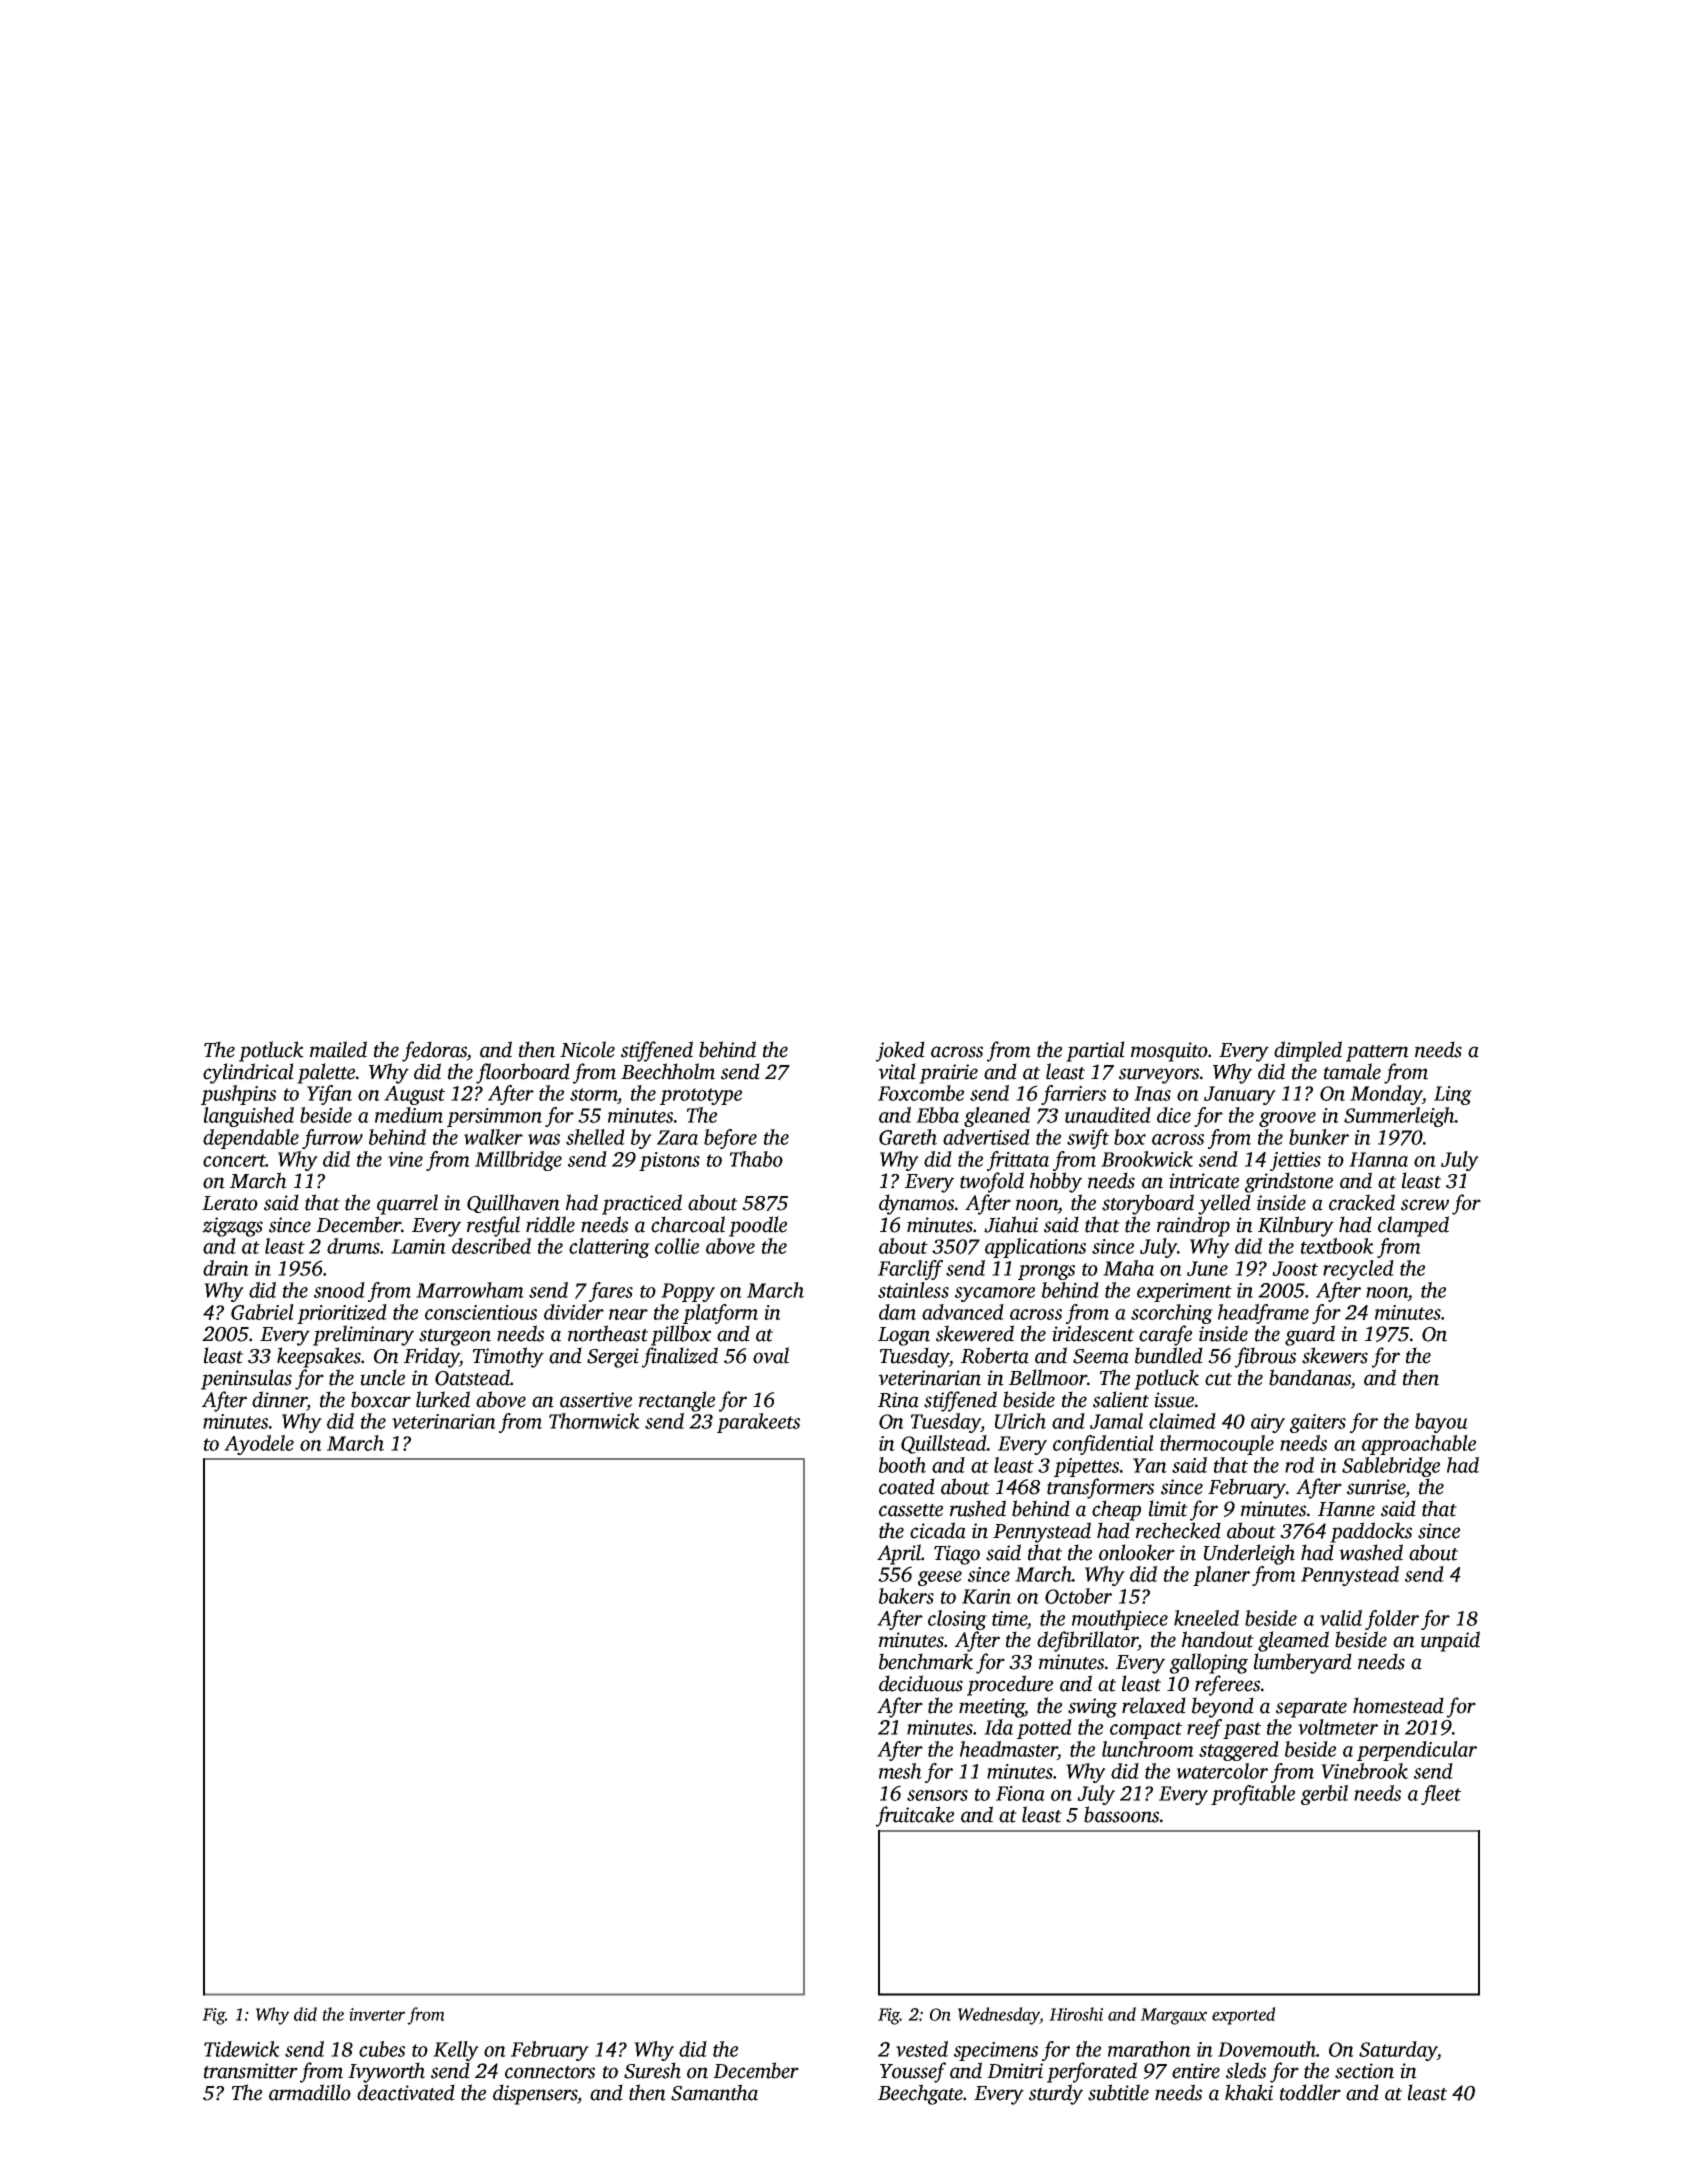 The height and width of the screenshot is (2178, 1683). Describe the element at coordinates (242, 2049) in the screenshot. I see `Tidewick` at that location.
